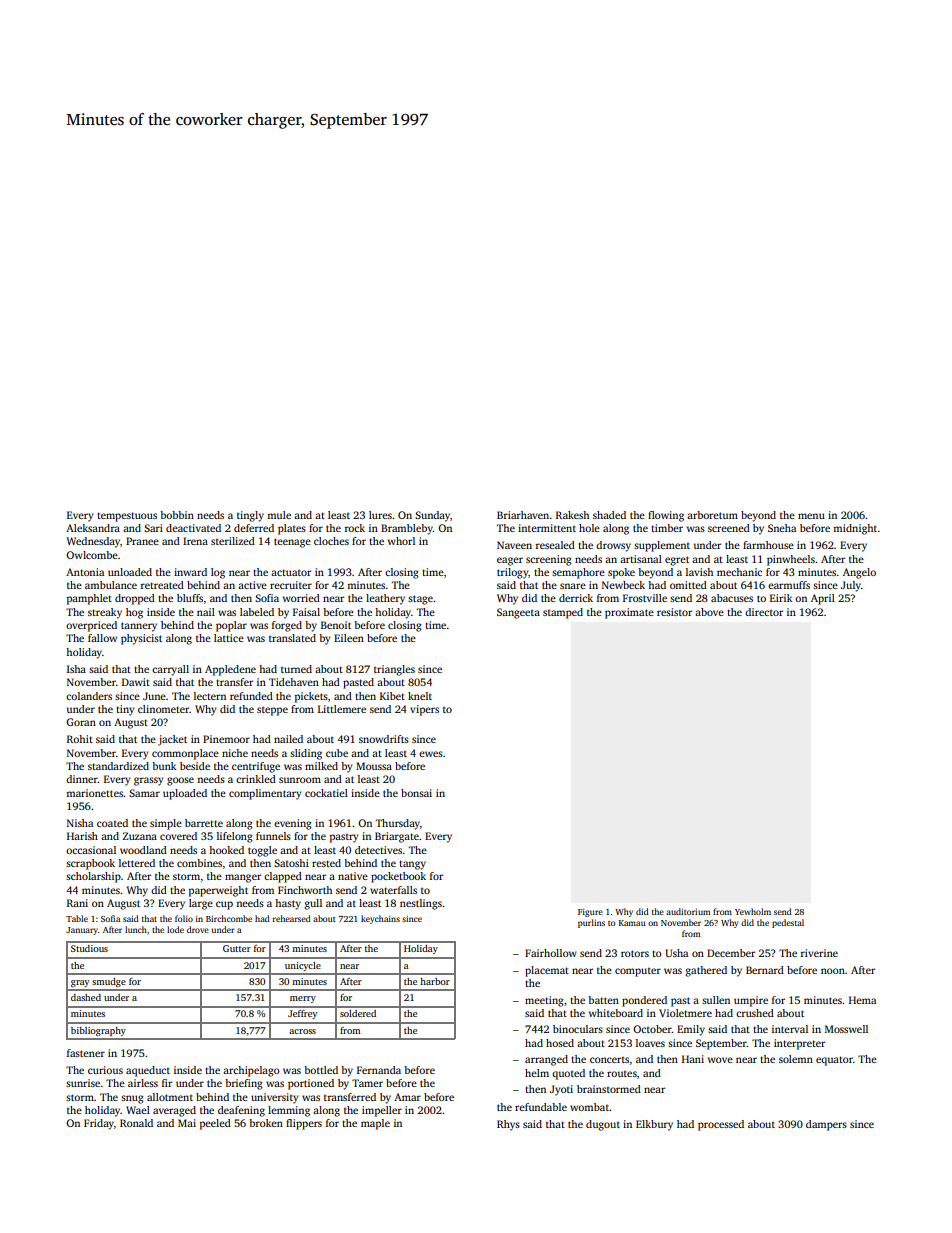  Describe the element at coordinates (431, 754) in the image. I see `ewes` at that location.
